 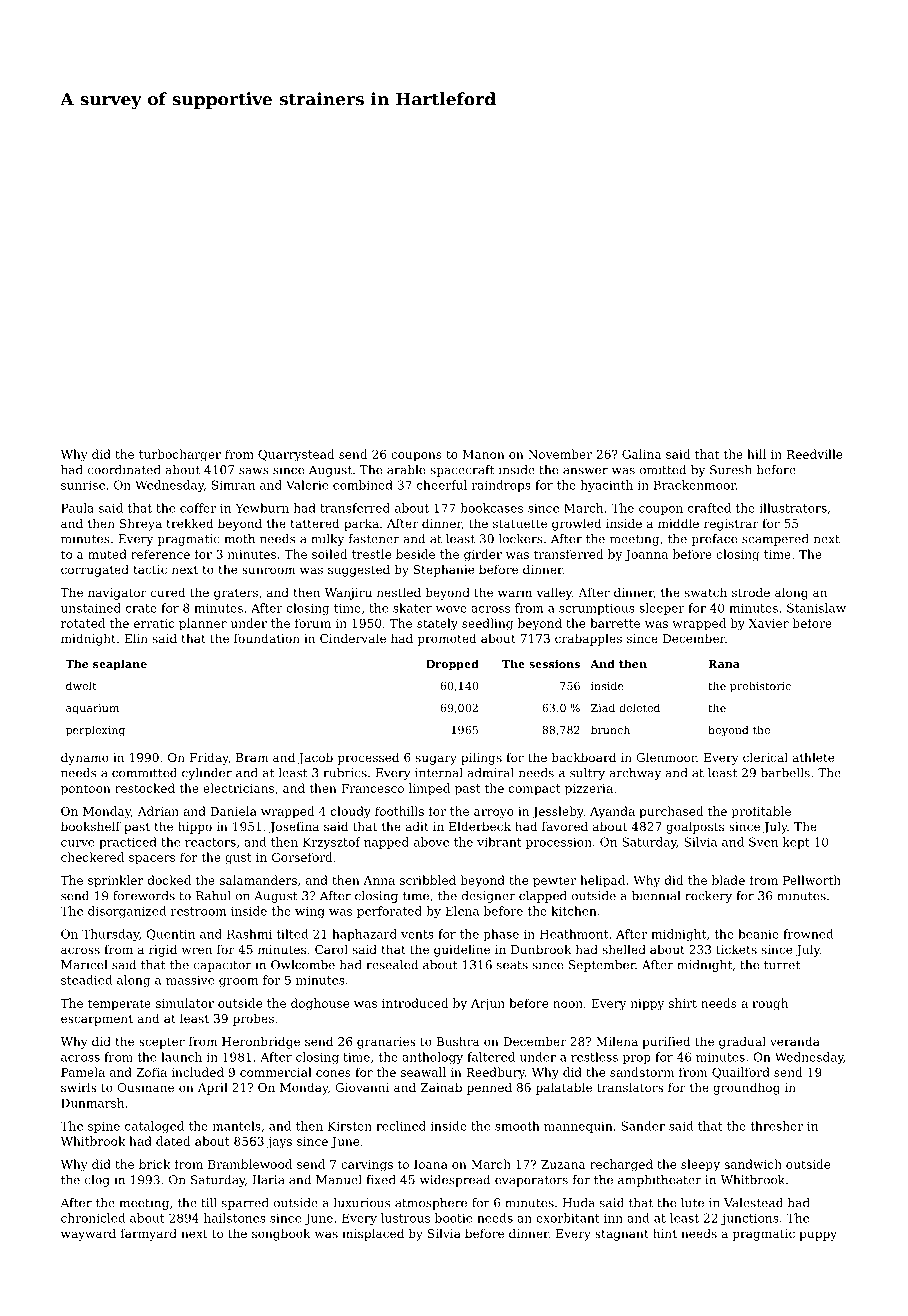 I want to click on rough, so click(x=770, y=1004).
